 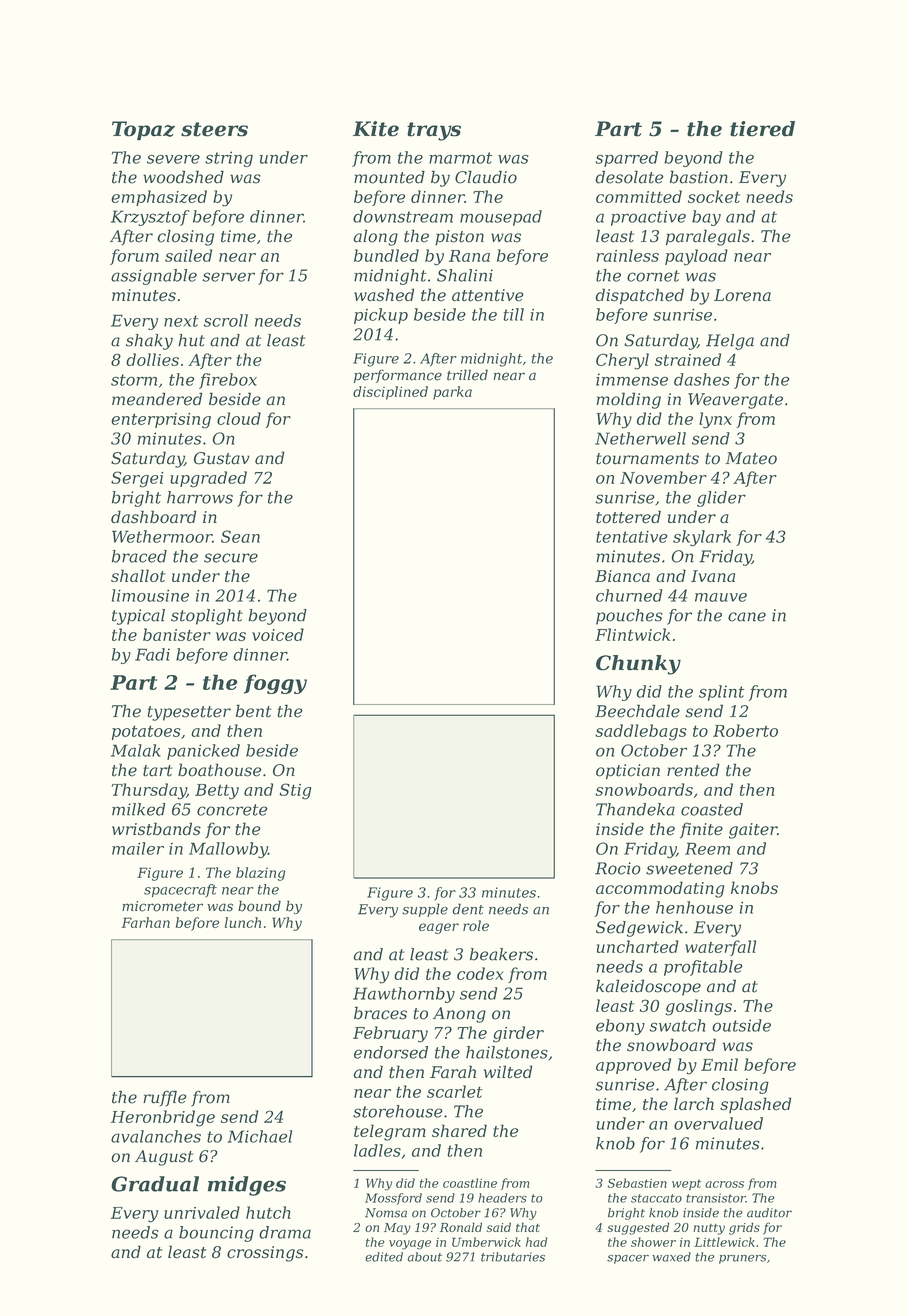 I want to click on across, so click(x=724, y=1184).
